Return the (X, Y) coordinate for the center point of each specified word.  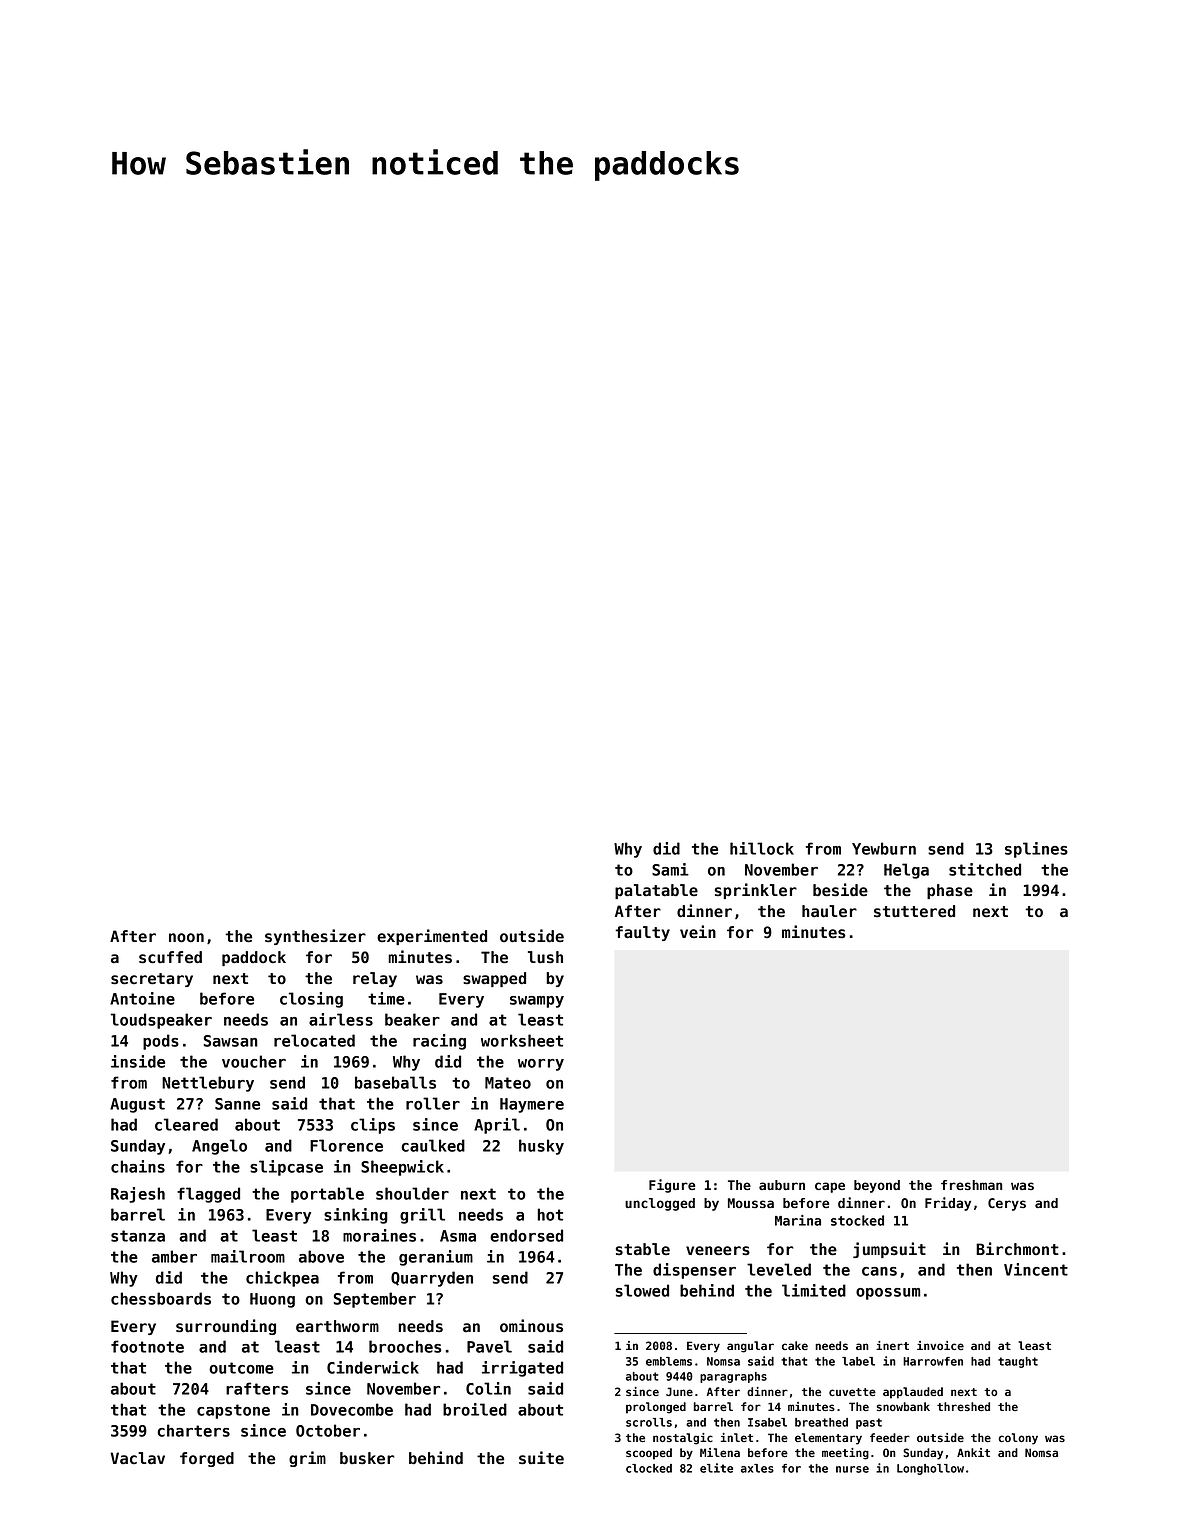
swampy (537, 1002)
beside (840, 890)
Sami (670, 869)
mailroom (248, 1256)
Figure (672, 1186)
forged (207, 1459)
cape (830, 1187)
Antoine (142, 998)
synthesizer (315, 937)
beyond (877, 1186)
